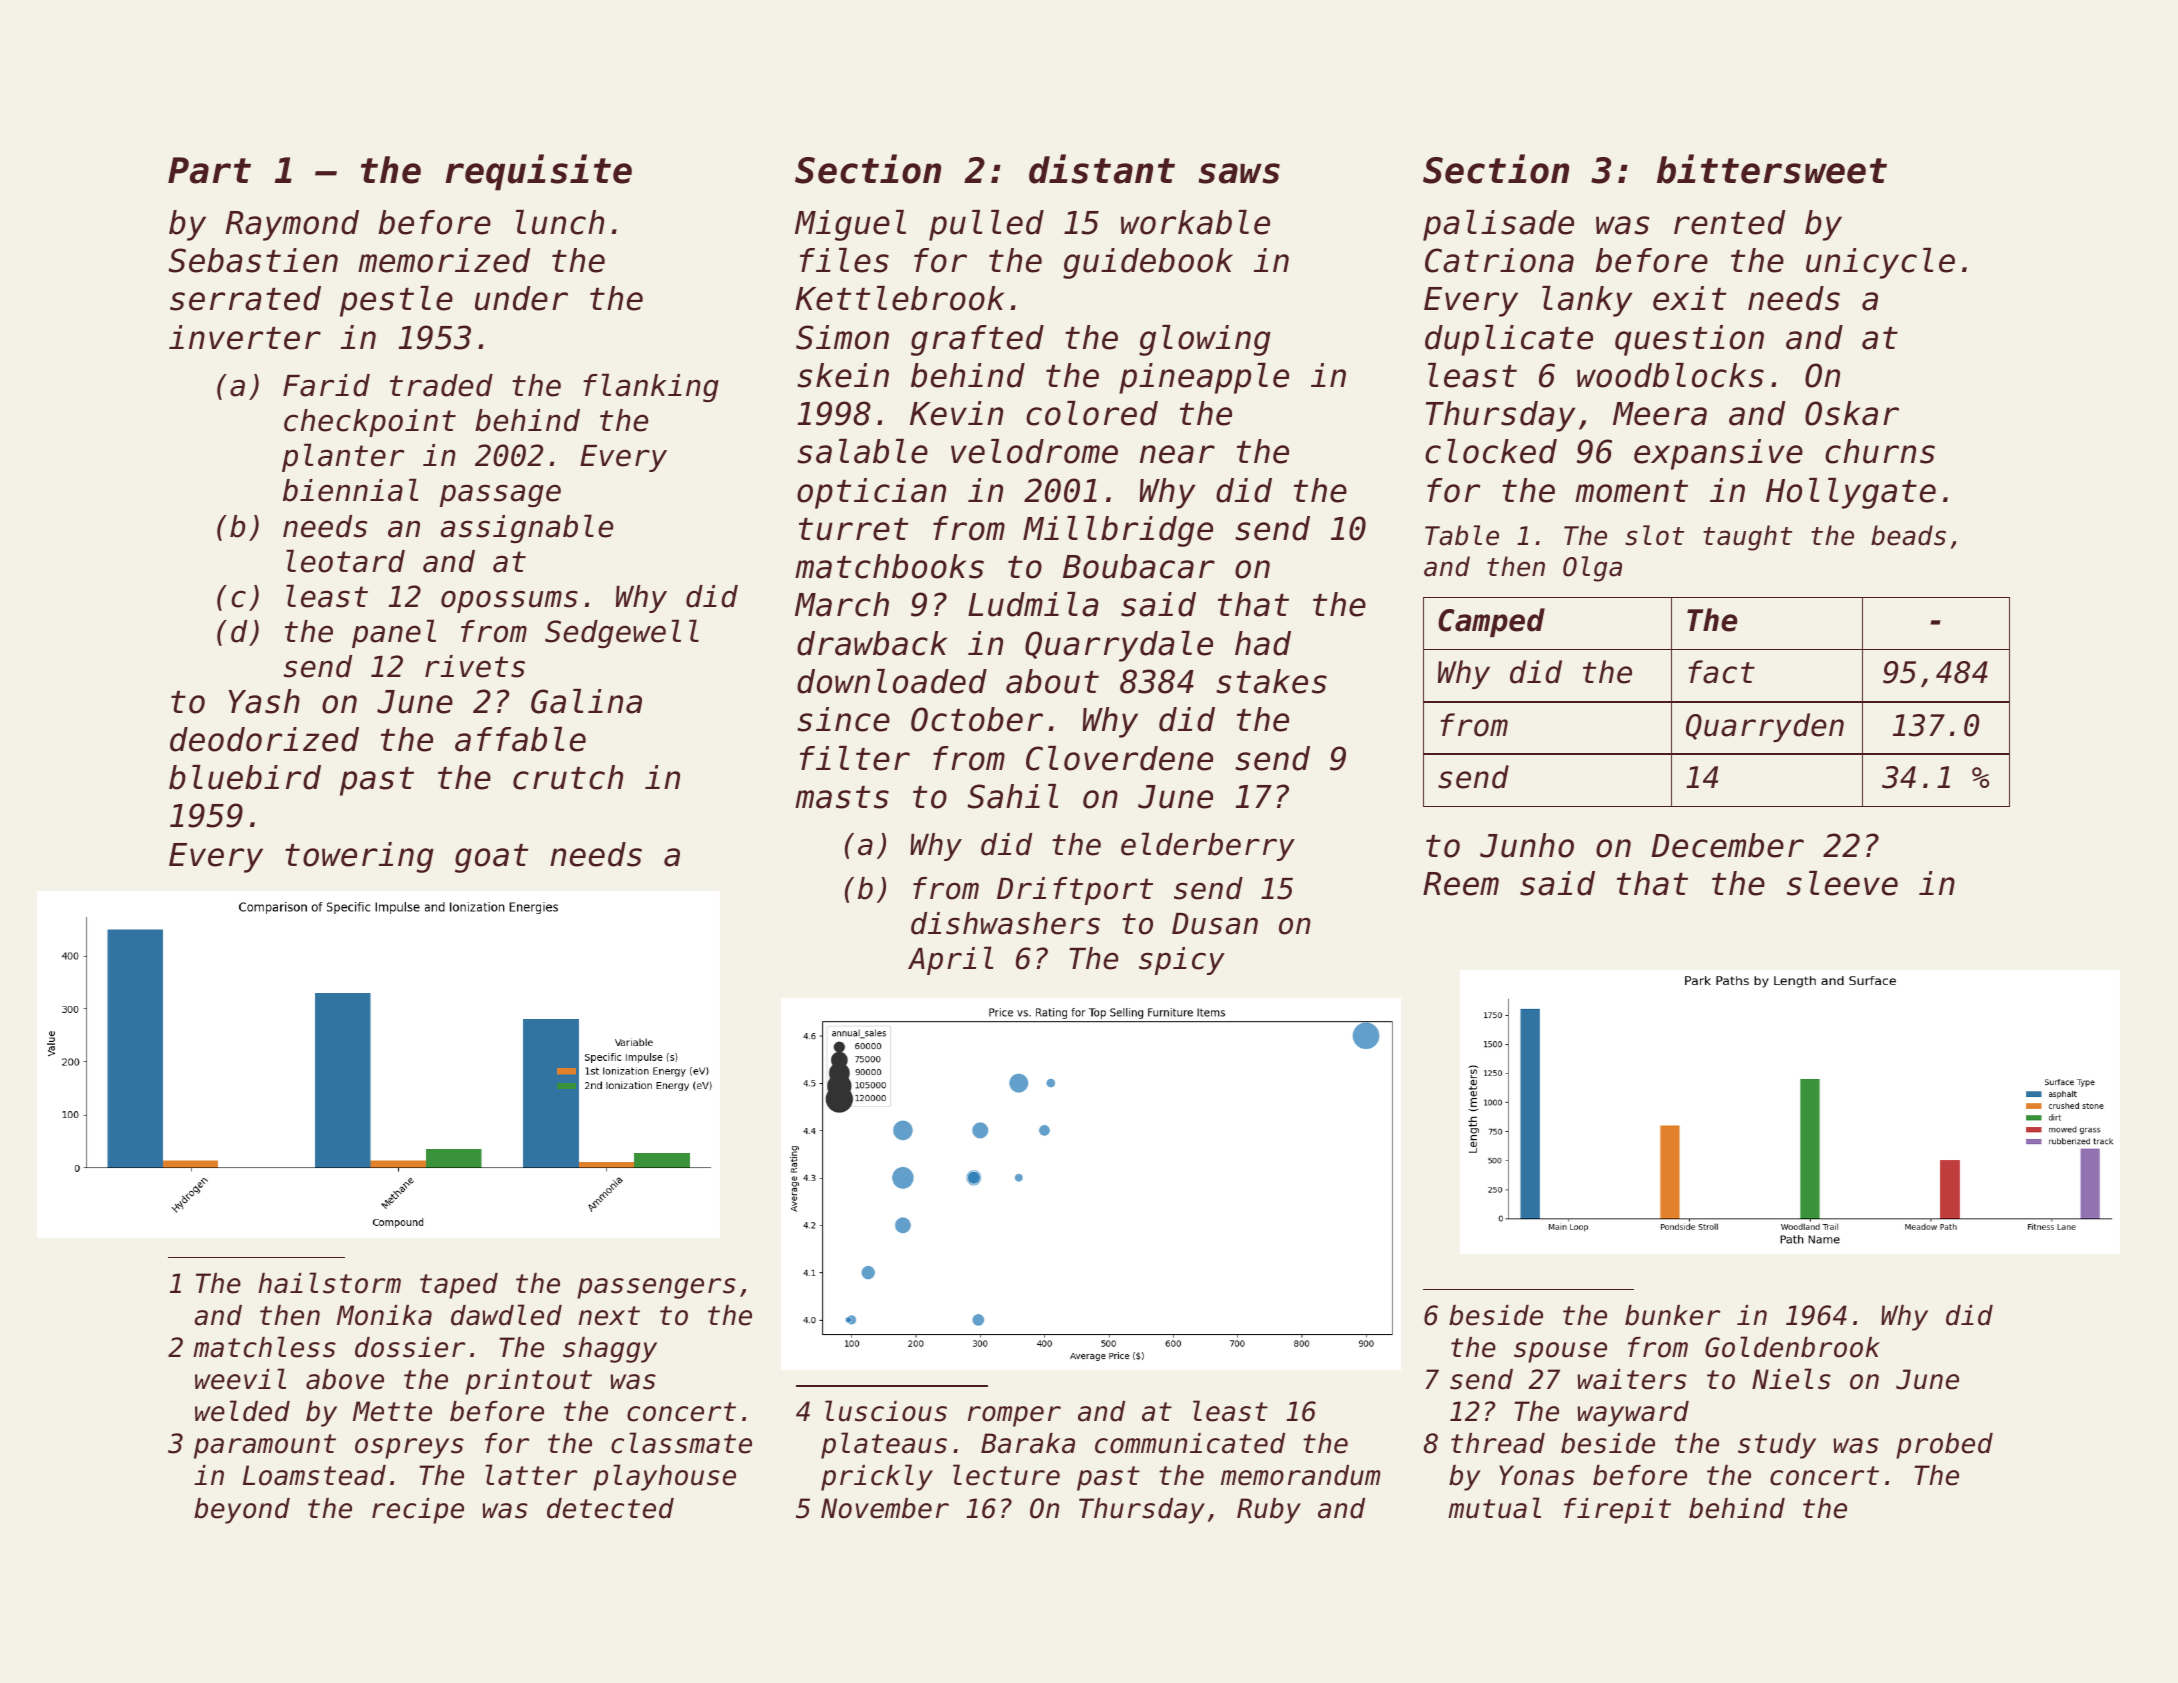 The image size is (2178, 1683). Describe the element at coordinates (1006, 1475) in the screenshot. I see `lecture` at that location.
